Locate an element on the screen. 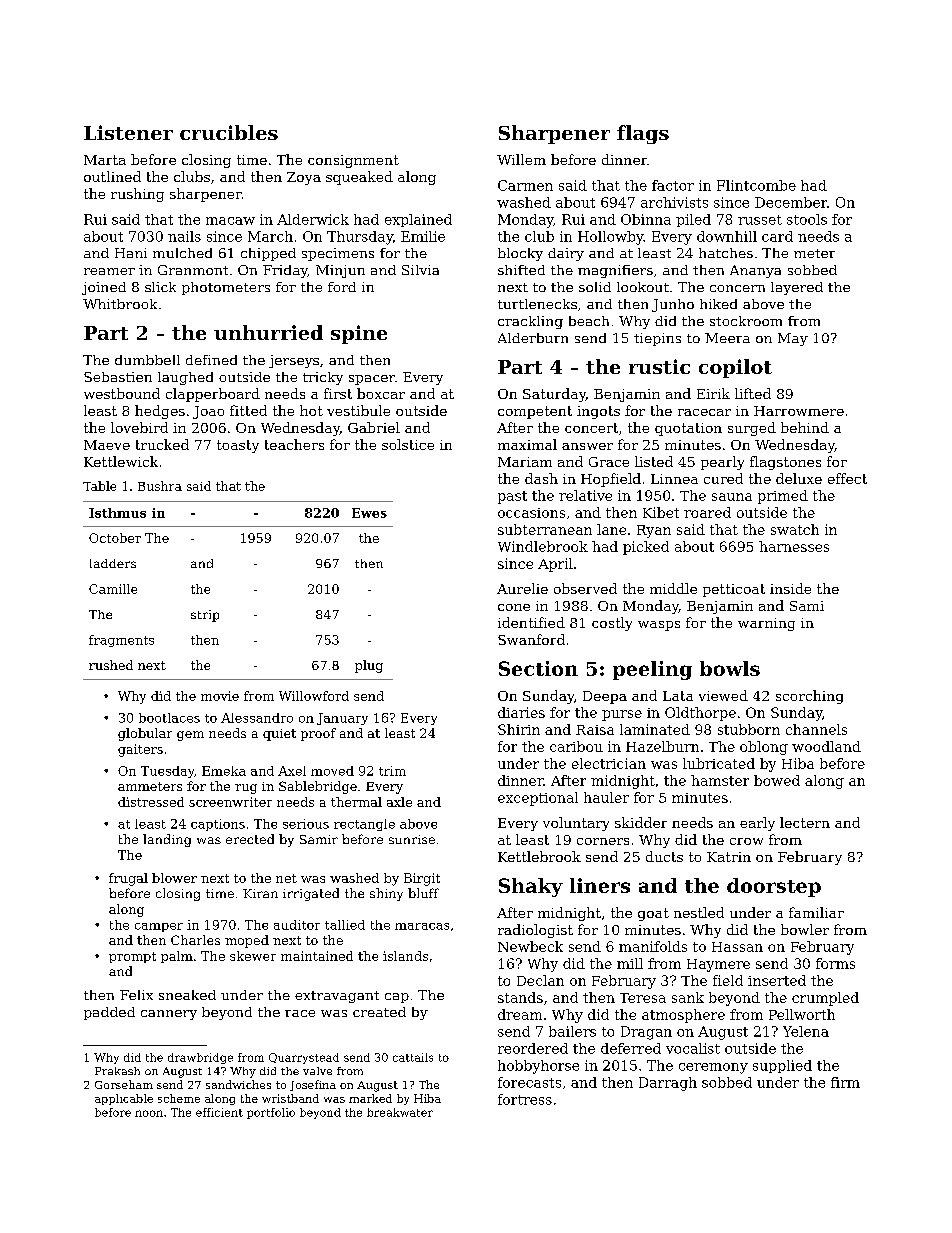 This screenshot has width=952, height=1233. lectern is located at coordinates (805, 822).
